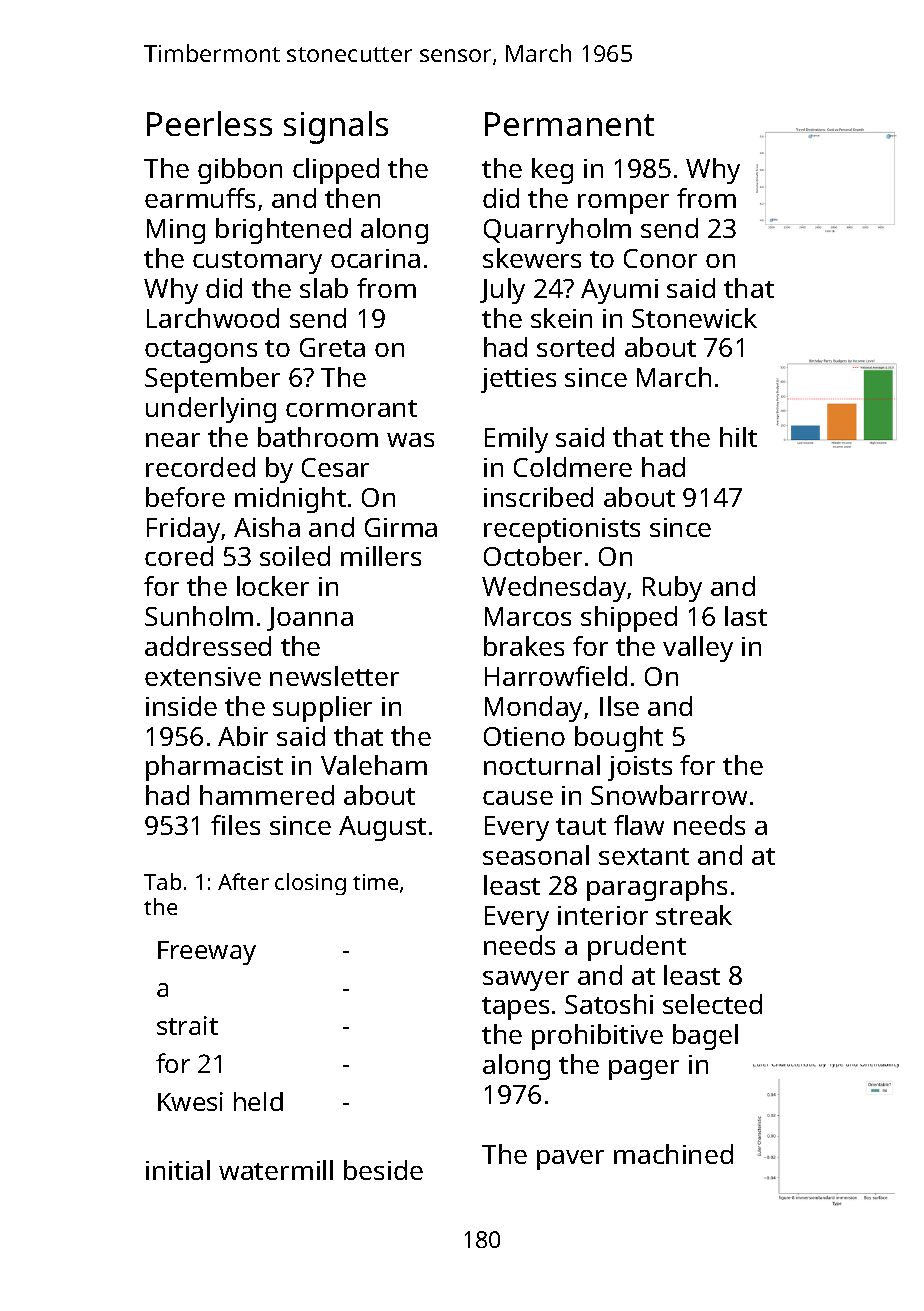  Describe the element at coordinates (552, 171) in the screenshot. I see `keg` at that location.
